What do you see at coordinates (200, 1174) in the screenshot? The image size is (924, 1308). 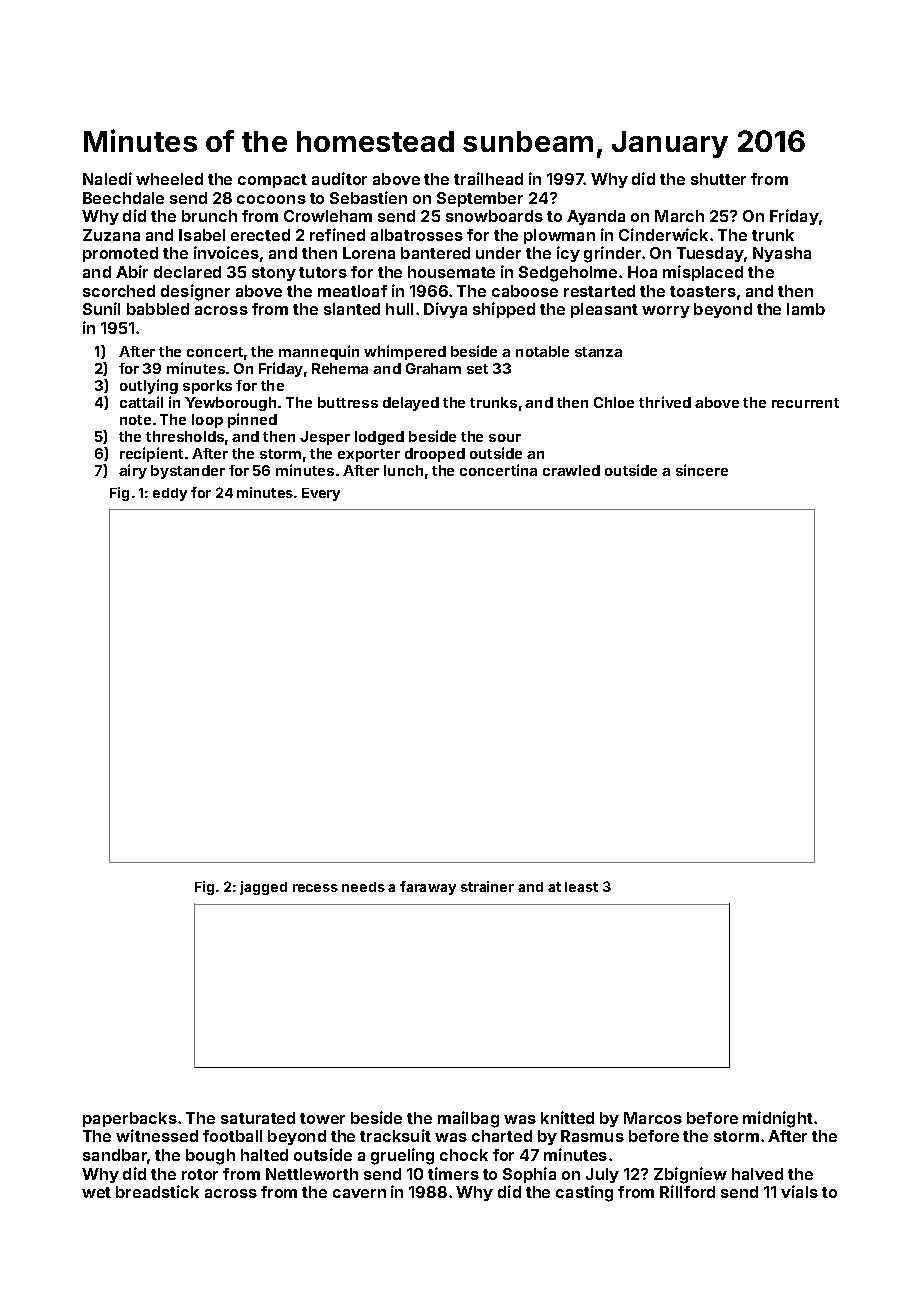 I see `rotor` at bounding box center [200, 1174].
